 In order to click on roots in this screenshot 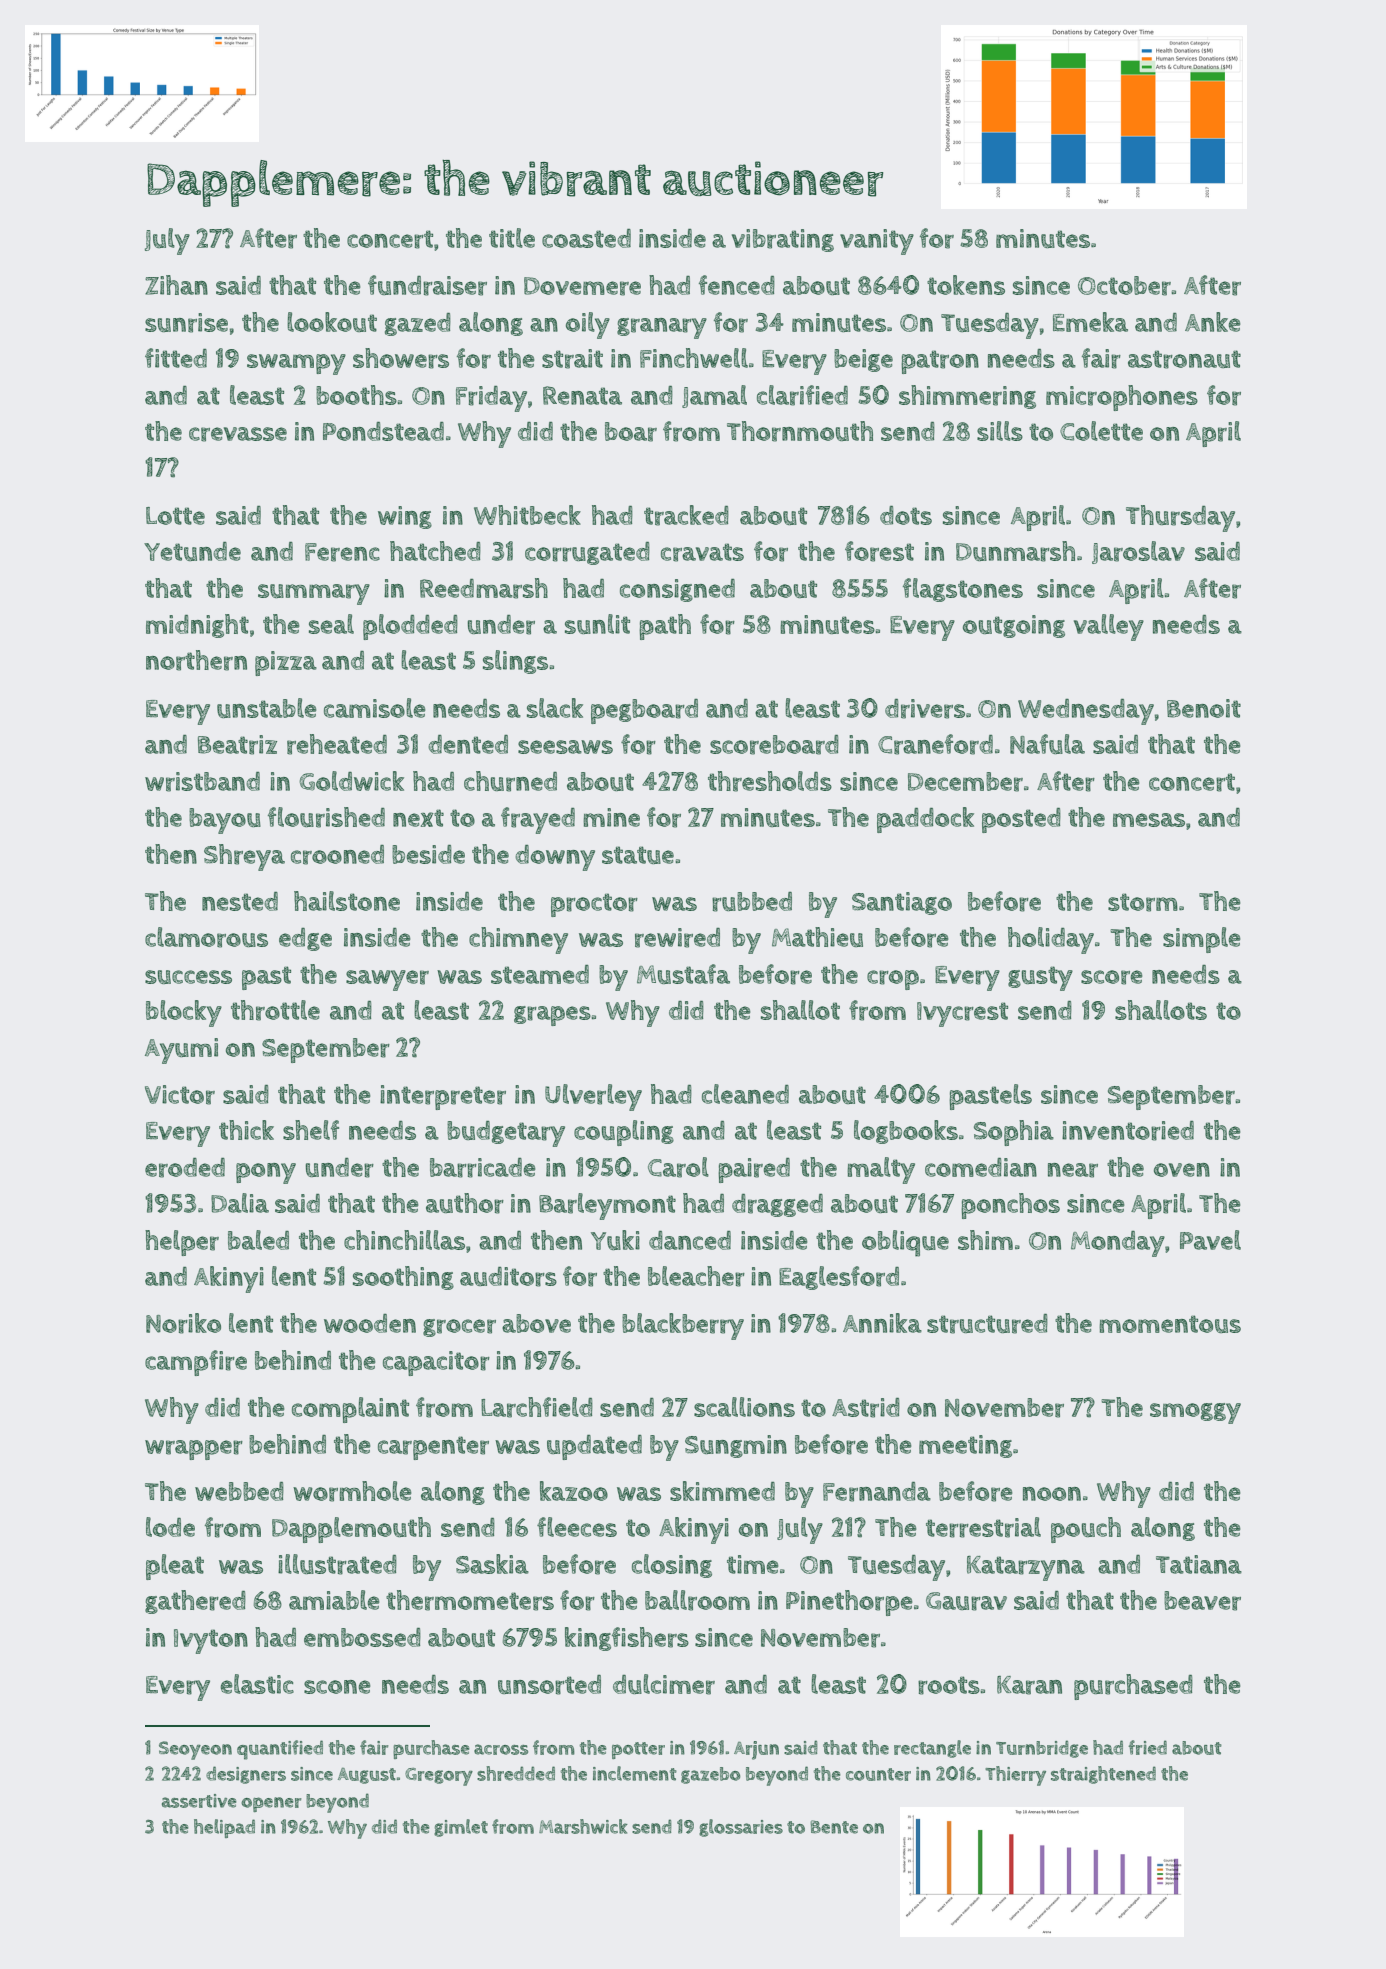, I will do `click(949, 1685)`.
